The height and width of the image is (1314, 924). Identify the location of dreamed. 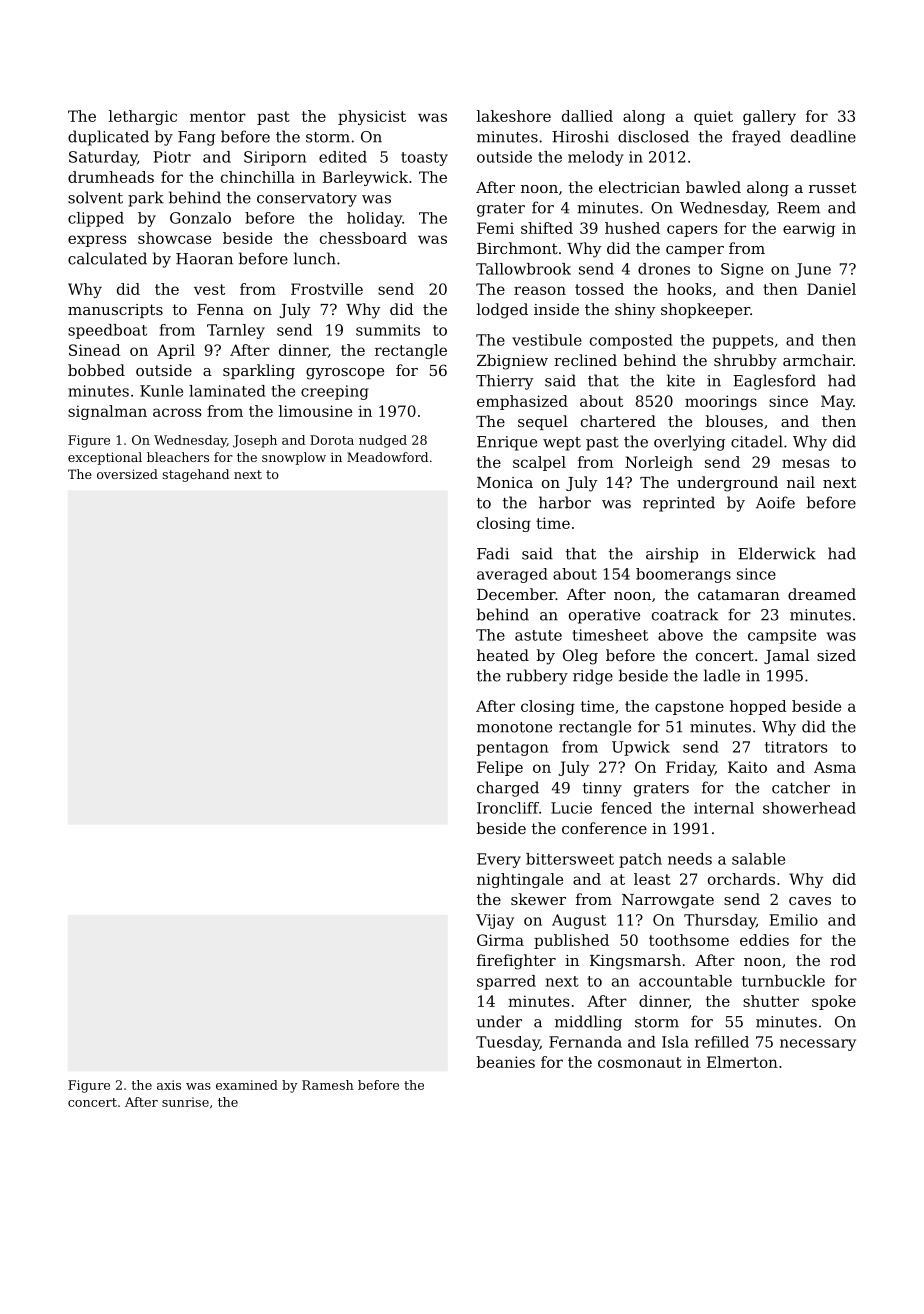
(822, 594).
